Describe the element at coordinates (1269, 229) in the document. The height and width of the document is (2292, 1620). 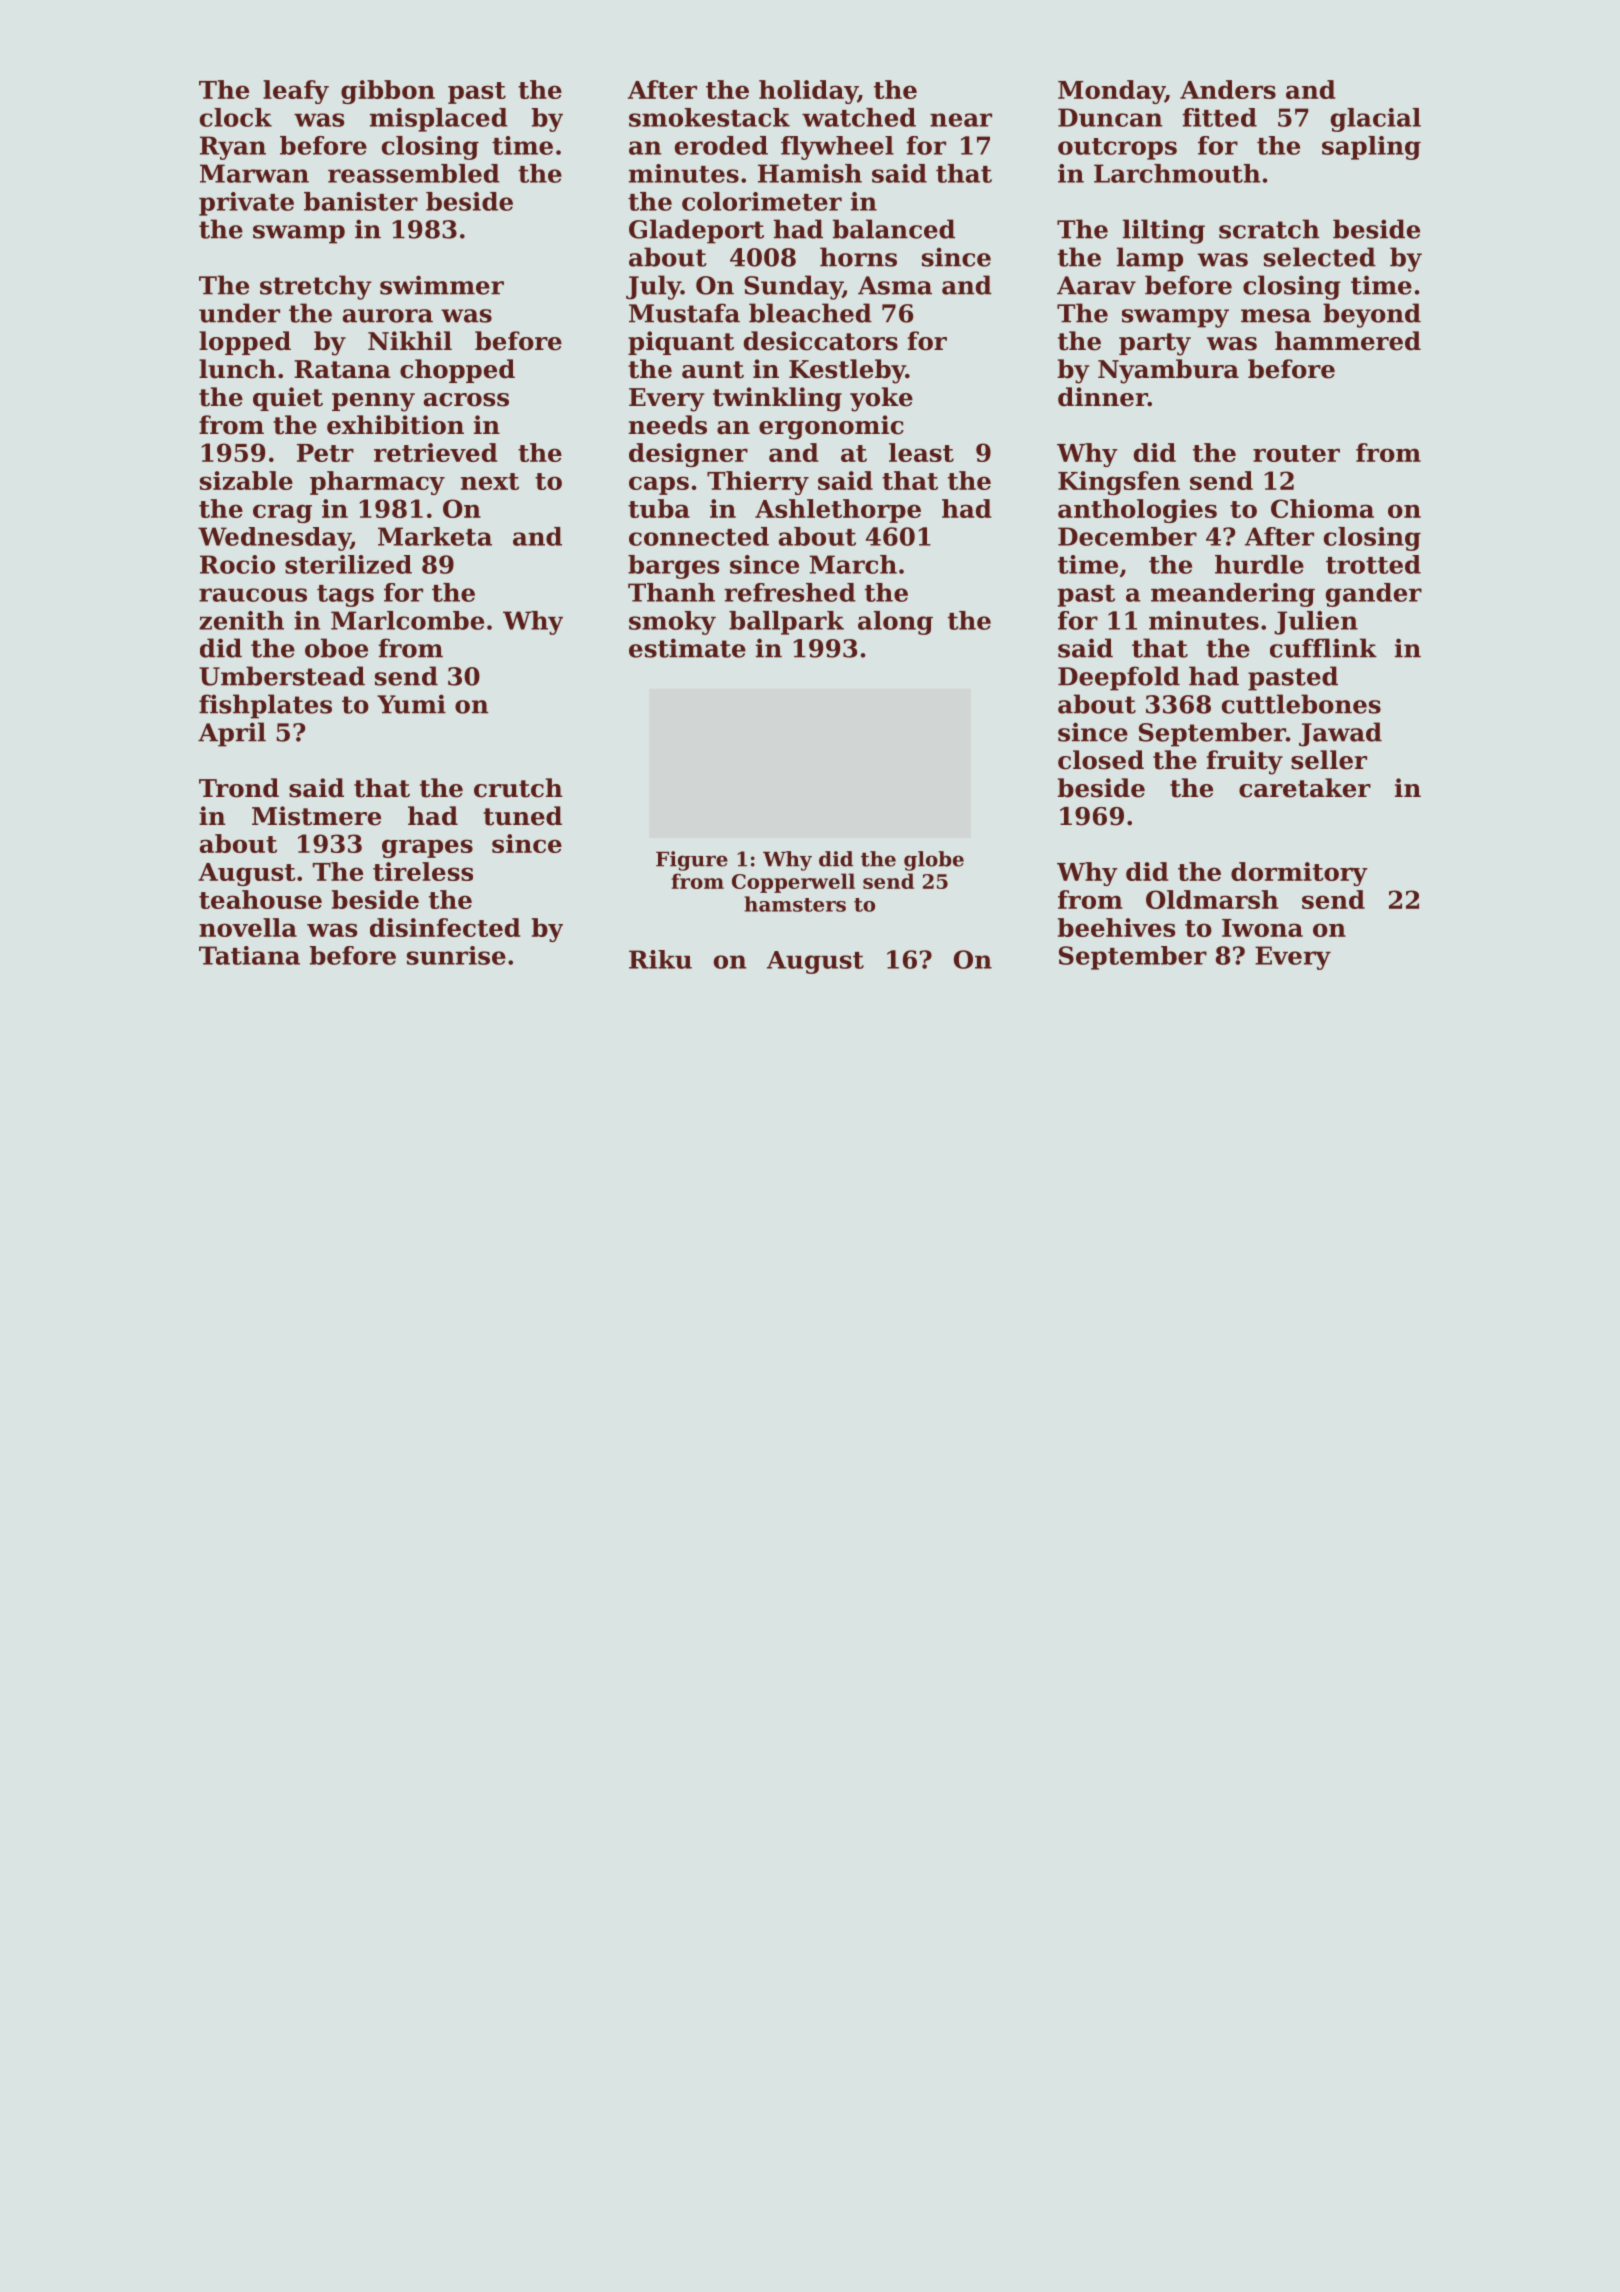
I see `scratch` at that location.
